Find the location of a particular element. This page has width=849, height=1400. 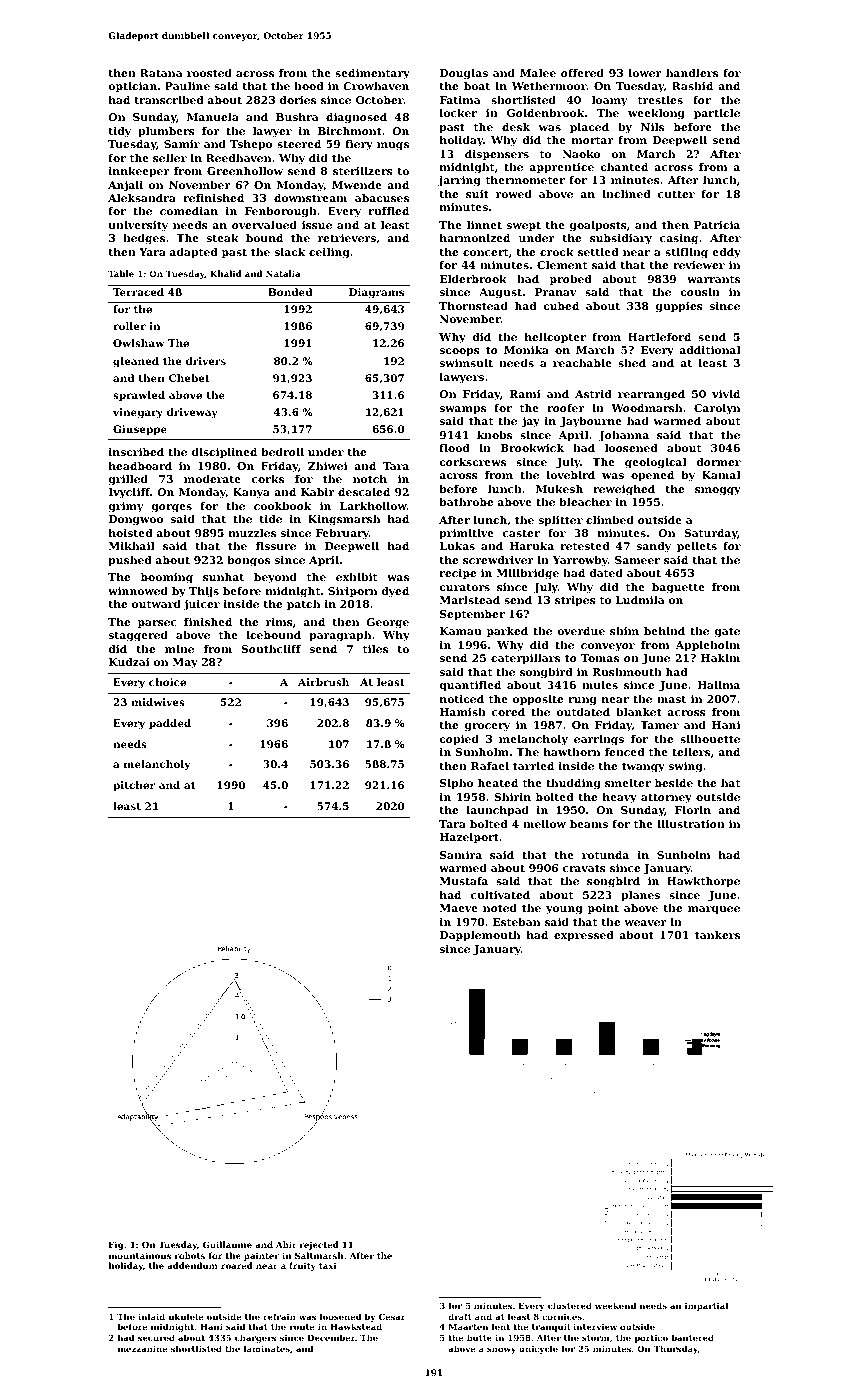

pitcher is located at coordinates (134, 786).
